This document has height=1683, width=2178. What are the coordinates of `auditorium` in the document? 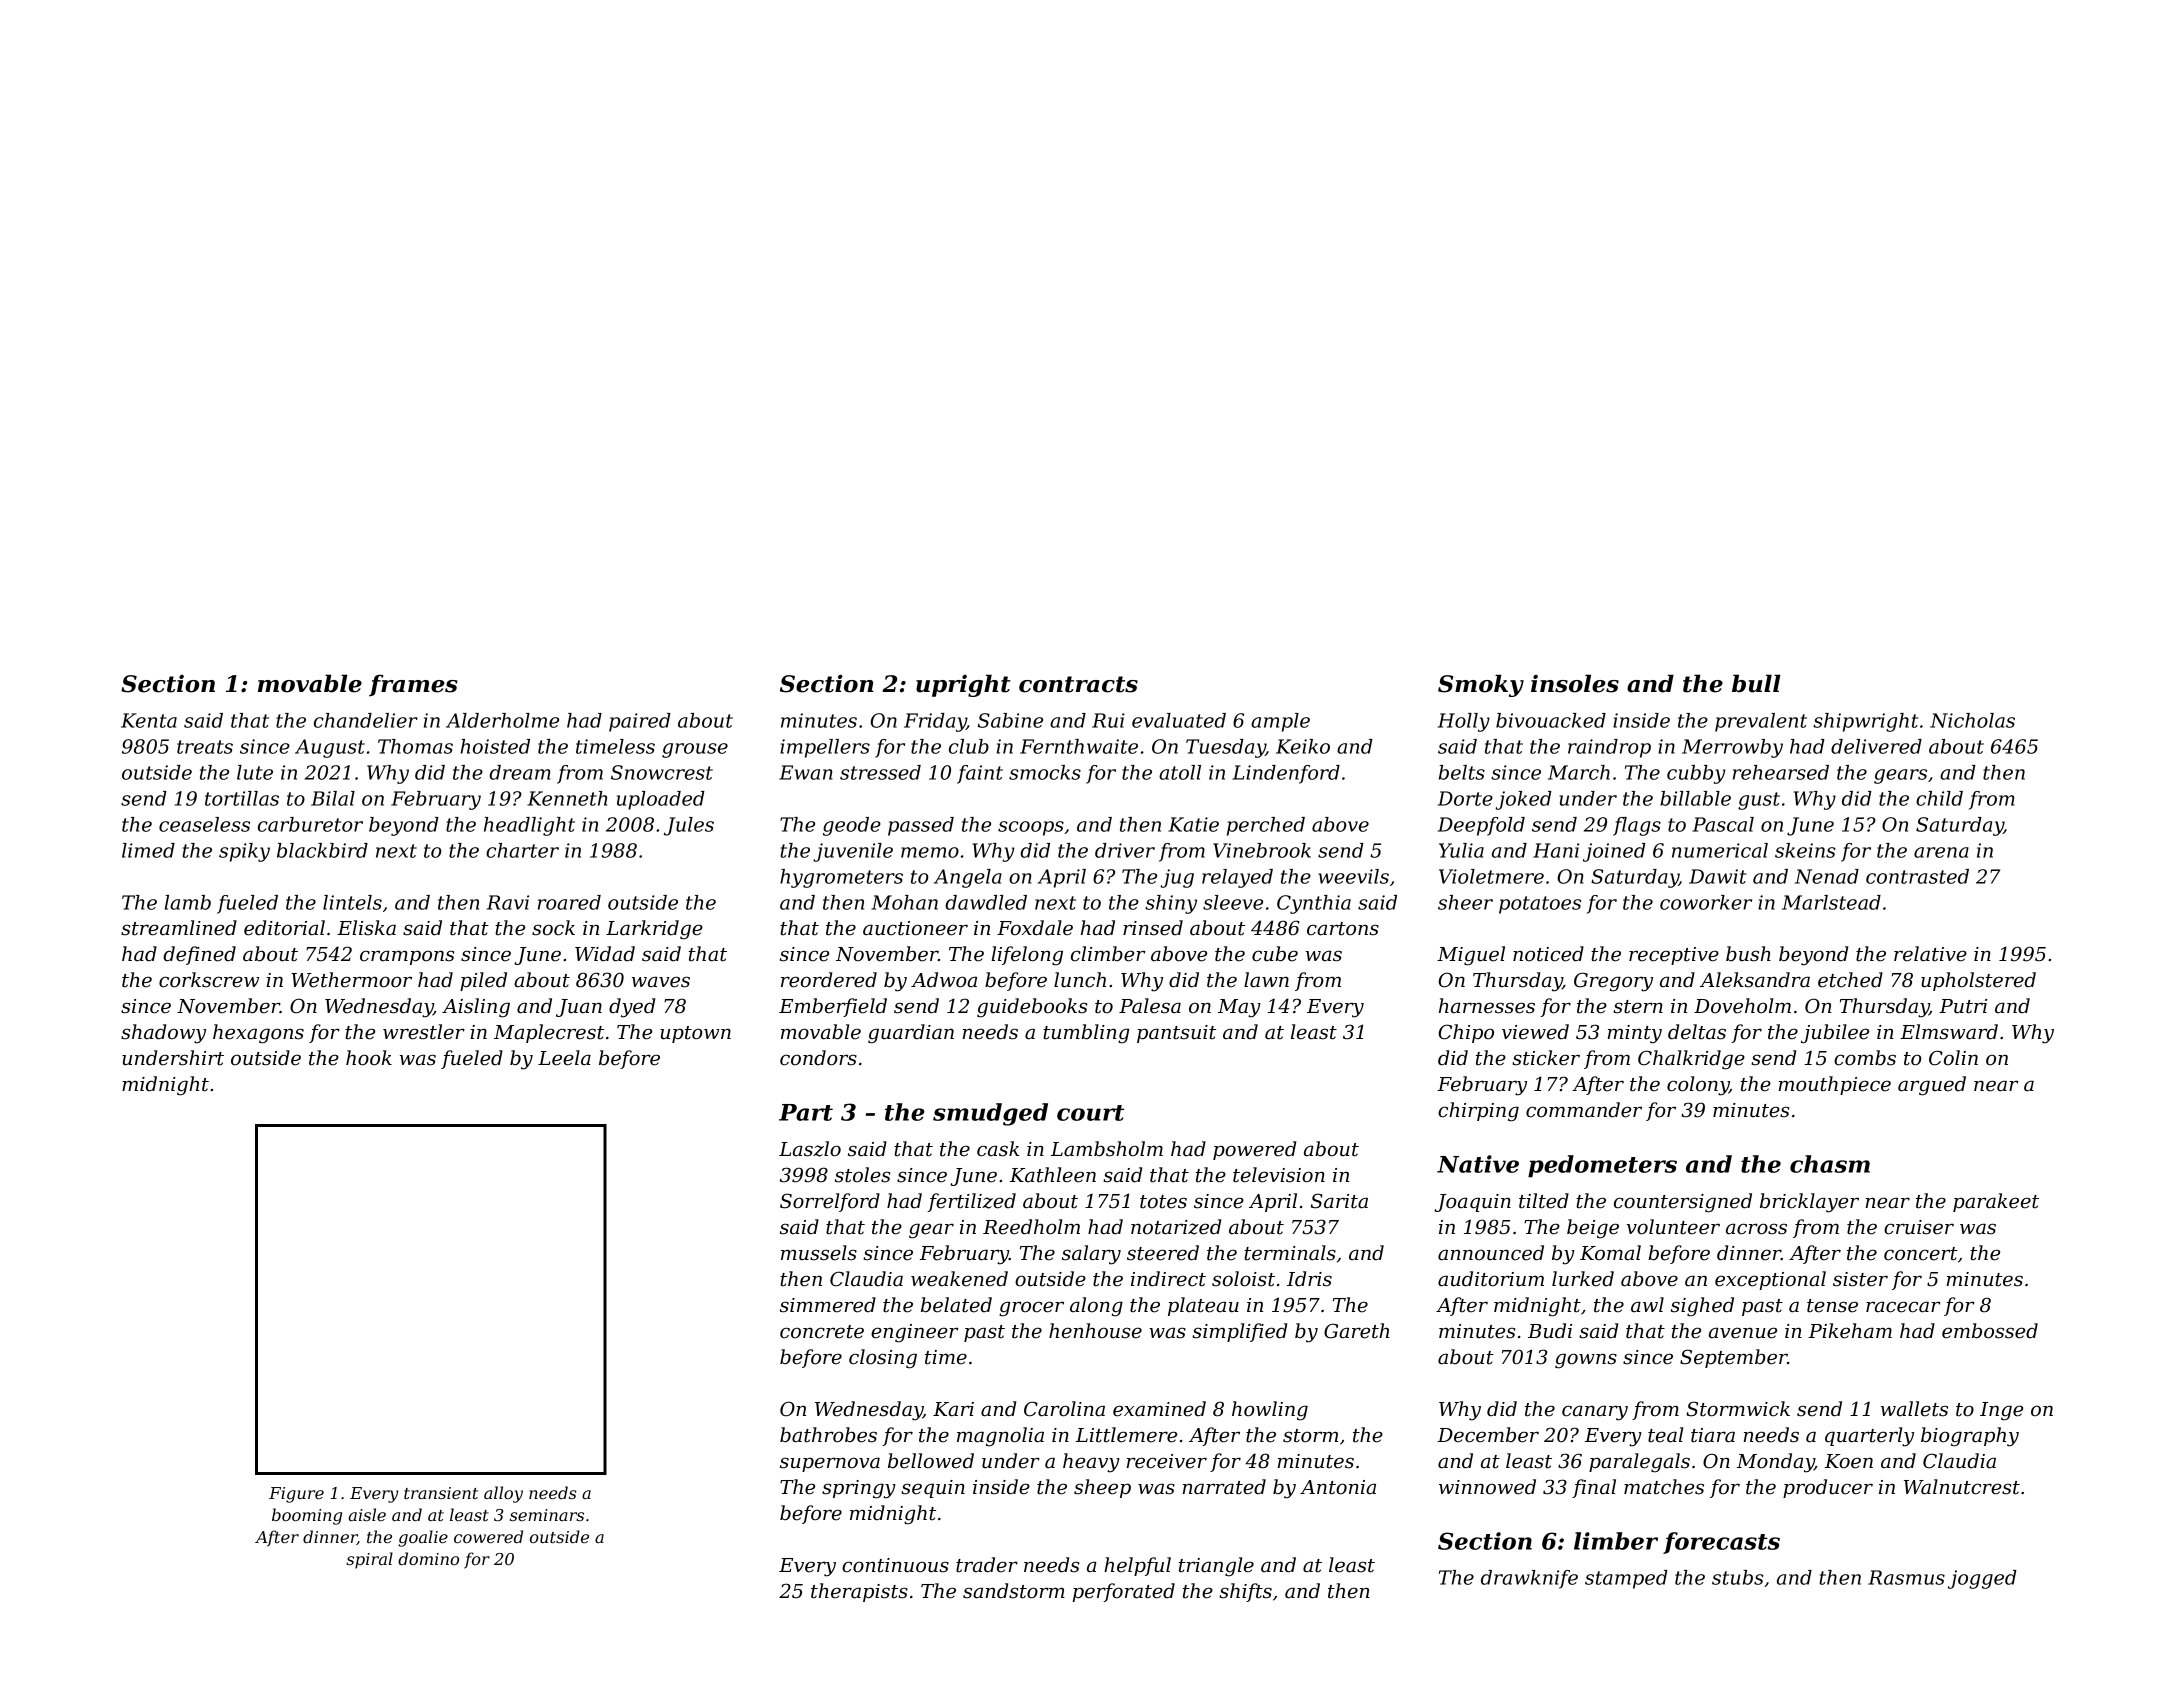 It's located at (1491, 1279).
